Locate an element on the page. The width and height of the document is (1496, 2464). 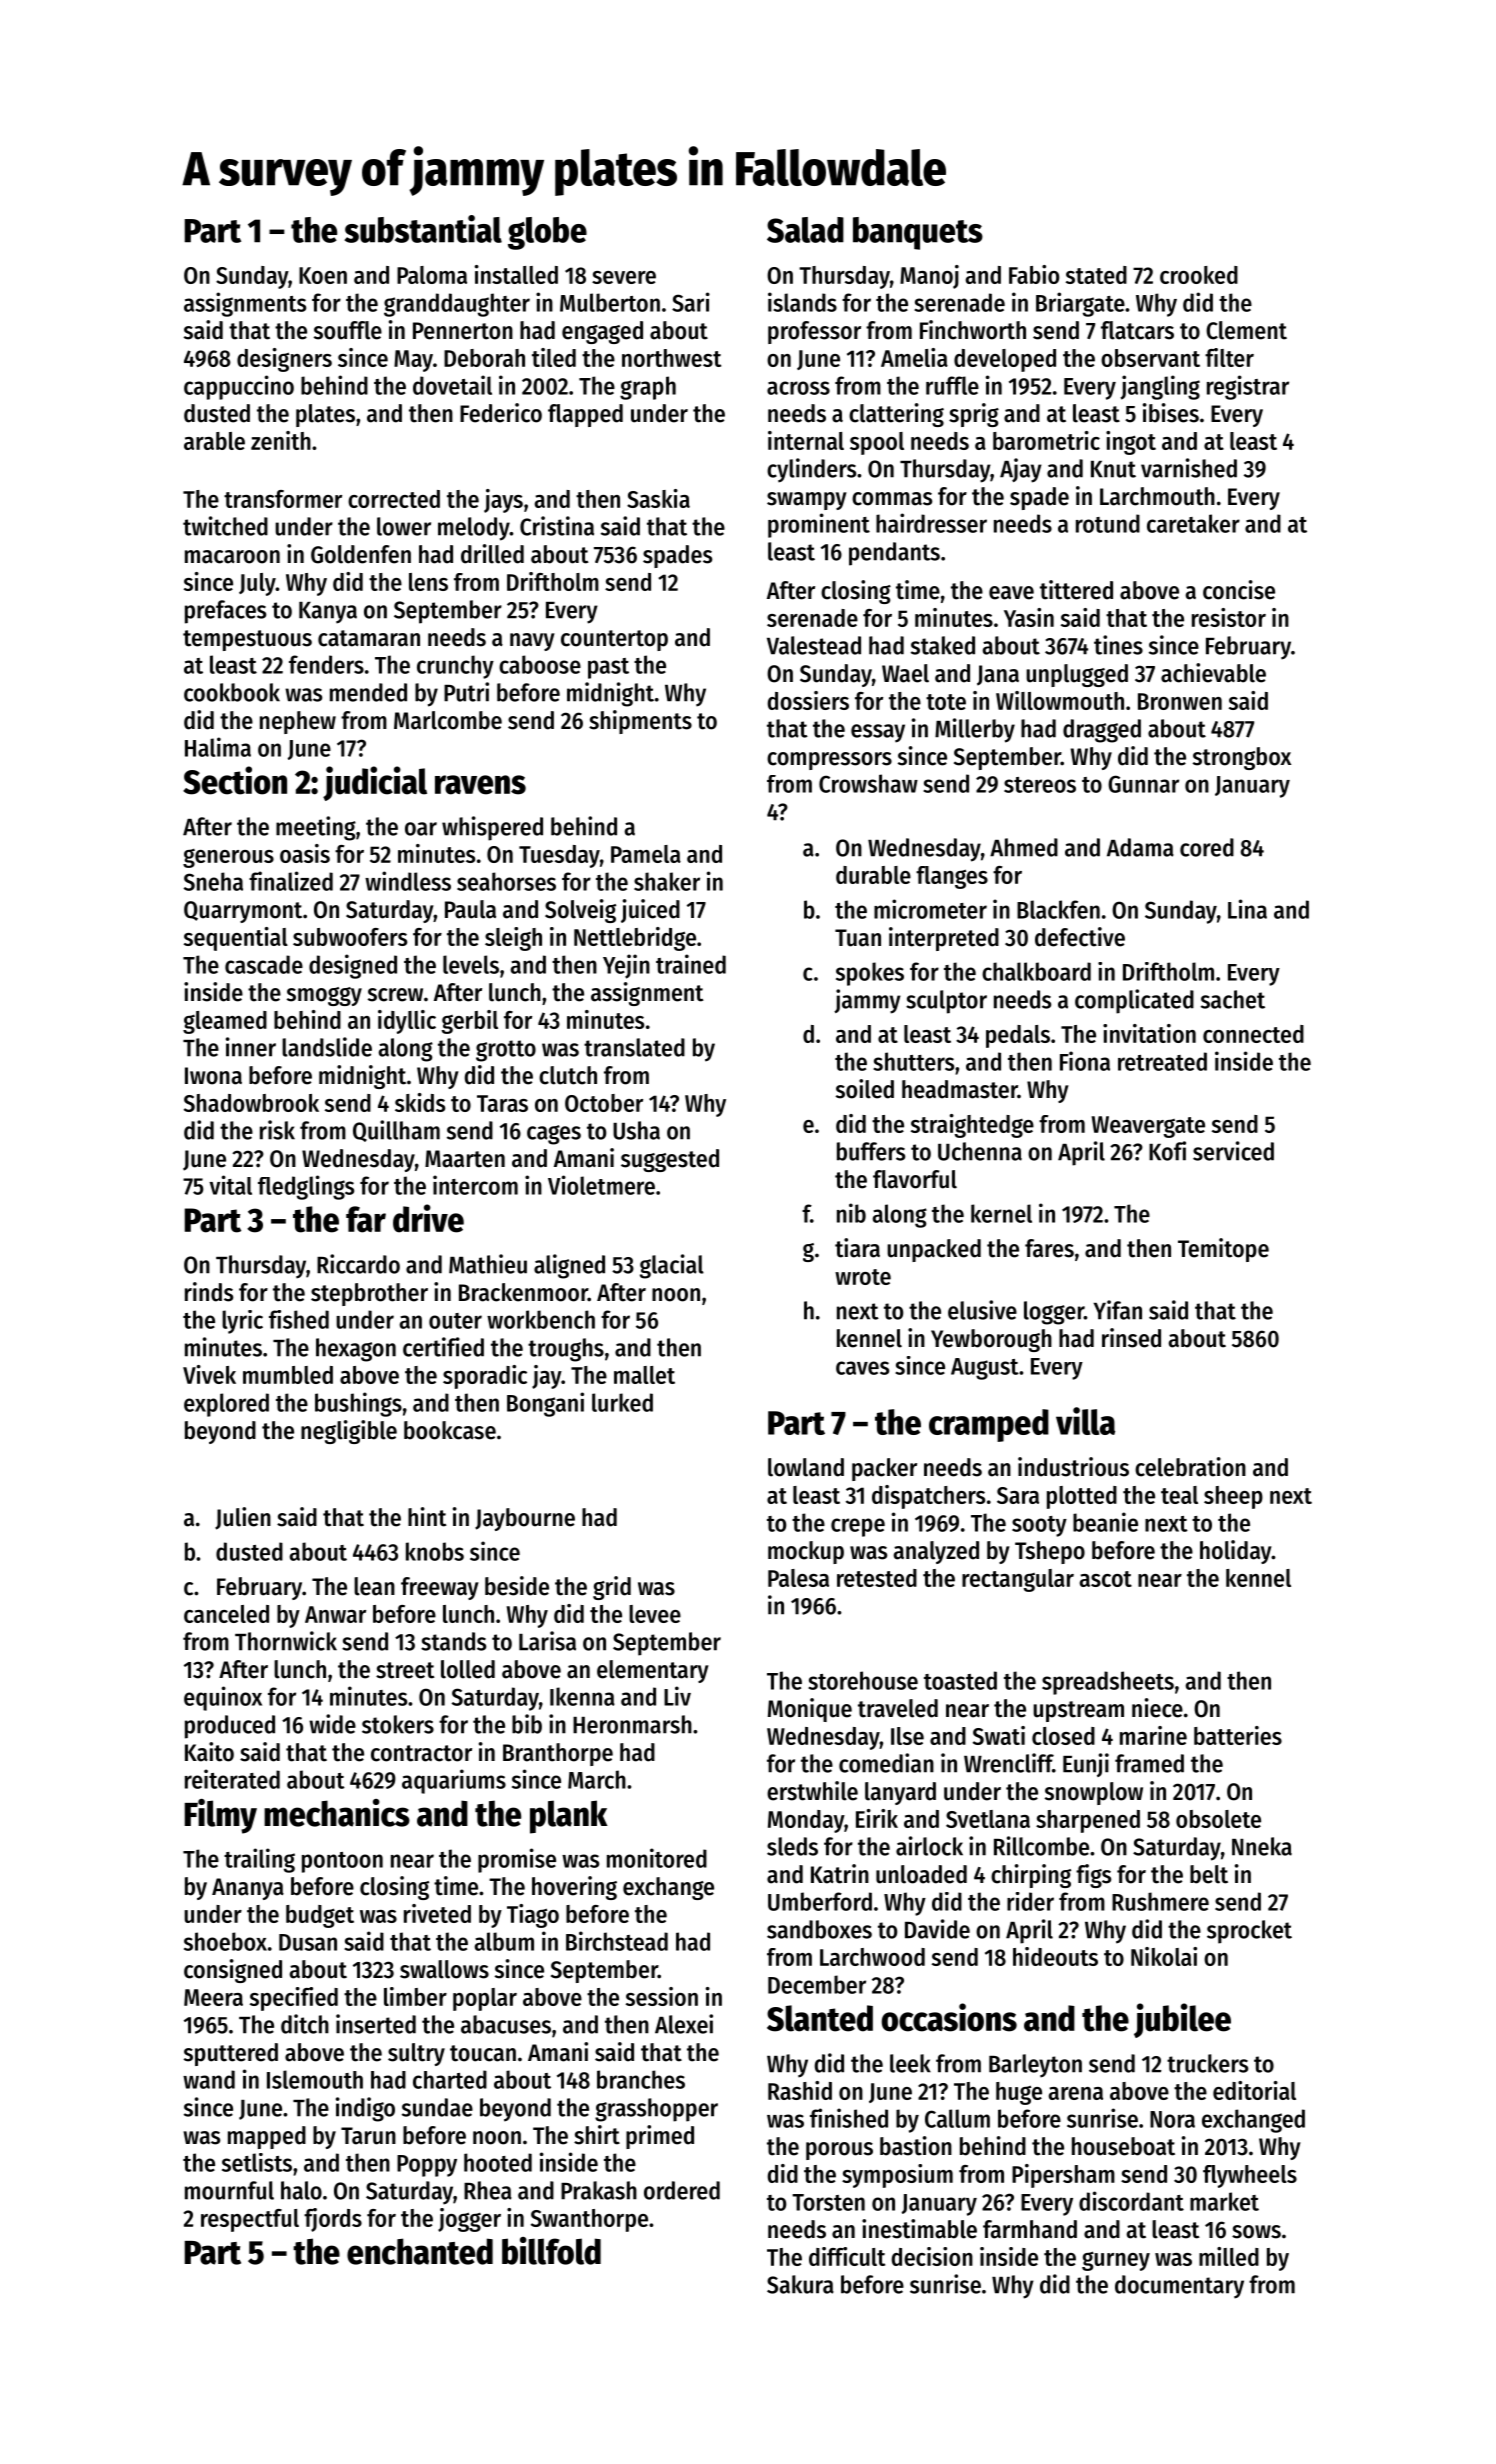
Jaybourne is located at coordinates (525, 1519).
